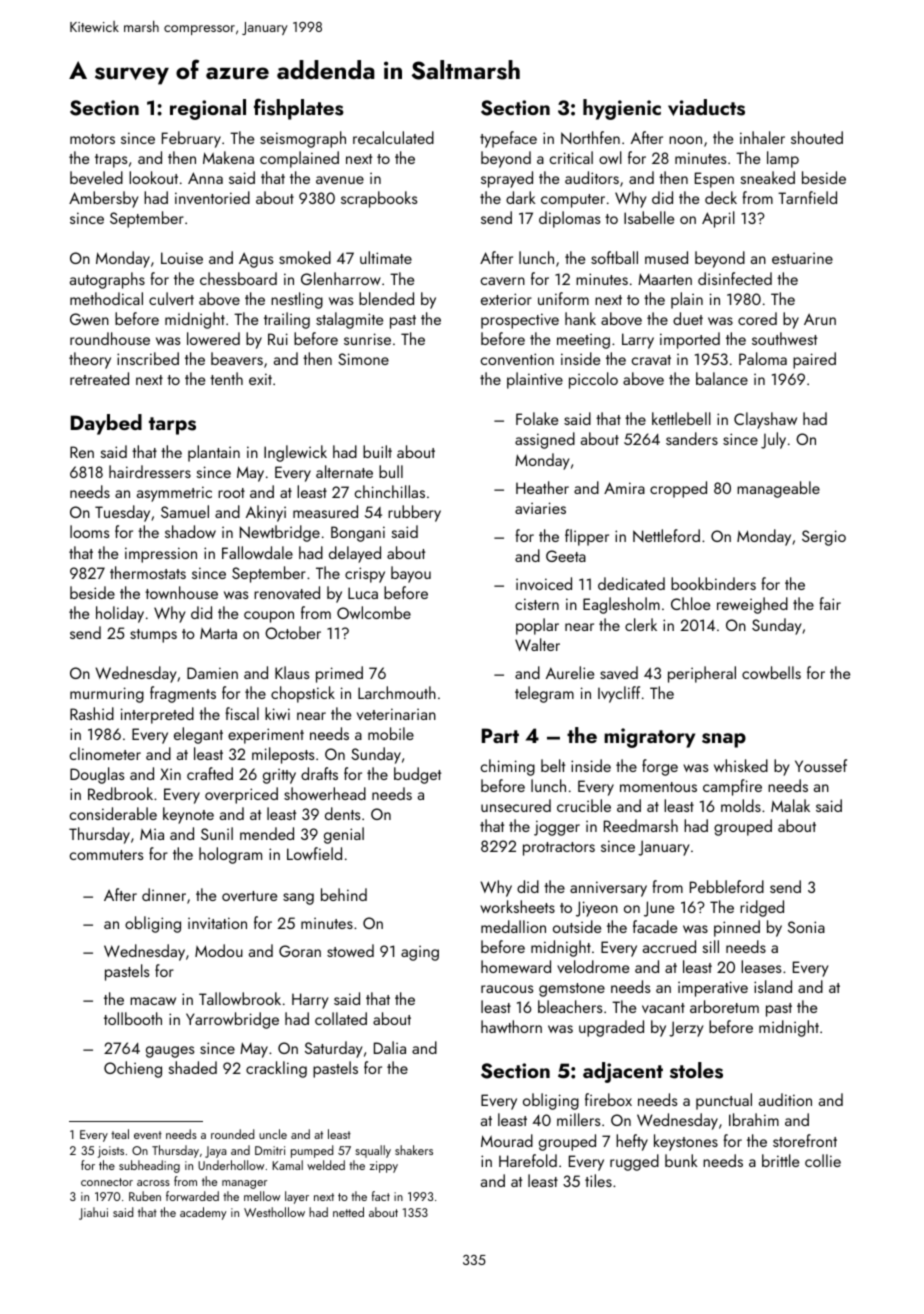  What do you see at coordinates (622, 109) in the screenshot?
I see `hygienic` at bounding box center [622, 109].
